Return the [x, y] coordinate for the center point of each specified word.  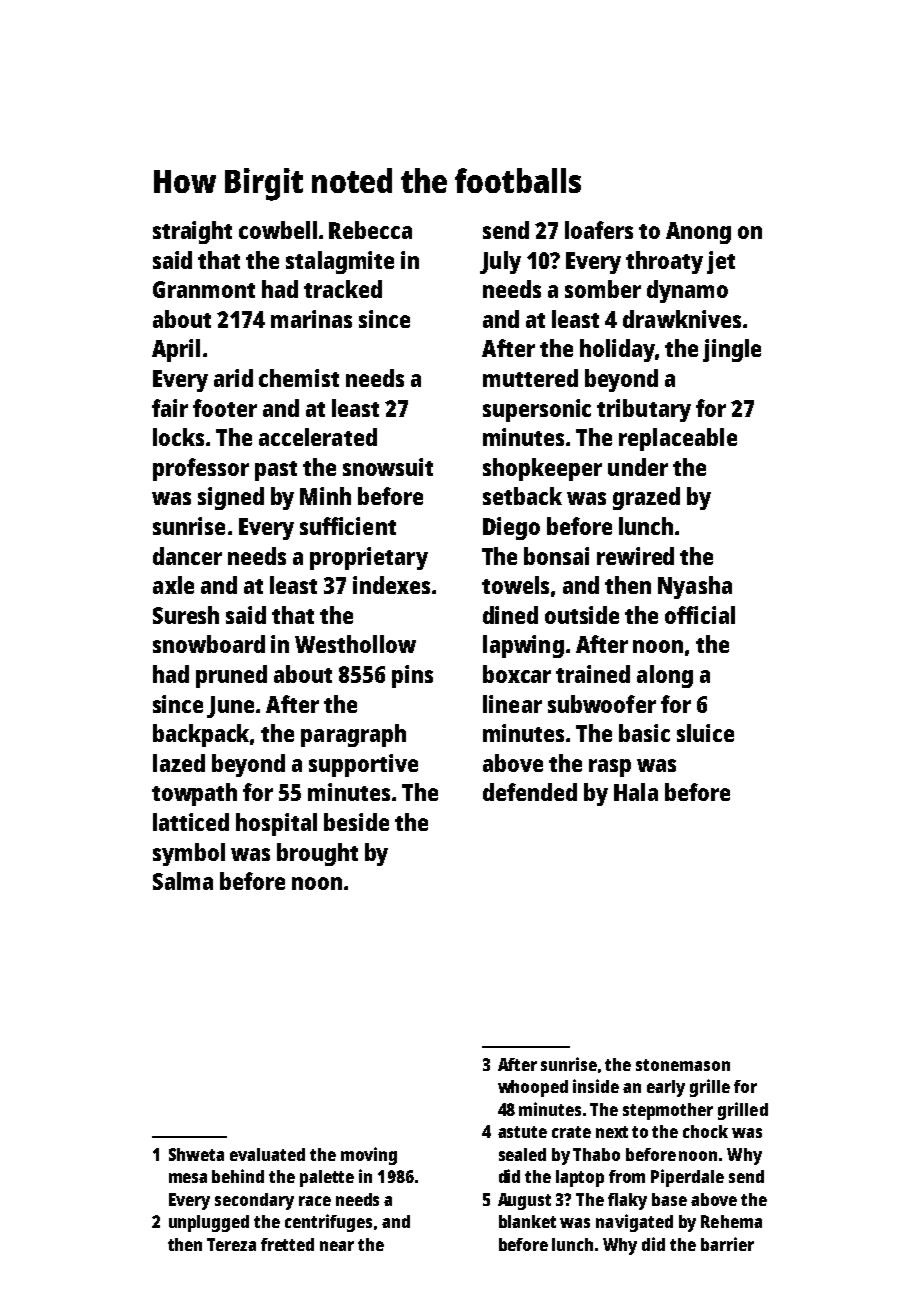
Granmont [204, 289]
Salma [183, 881]
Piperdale [687, 1178]
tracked [343, 289]
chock [705, 1131]
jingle [732, 350]
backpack [202, 735]
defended [530, 792]
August [524, 1201]
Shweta [196, 1154]
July [500, 262]
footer [225, 408]
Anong [698, 233]
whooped [533, 1088]
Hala [636, 792]
